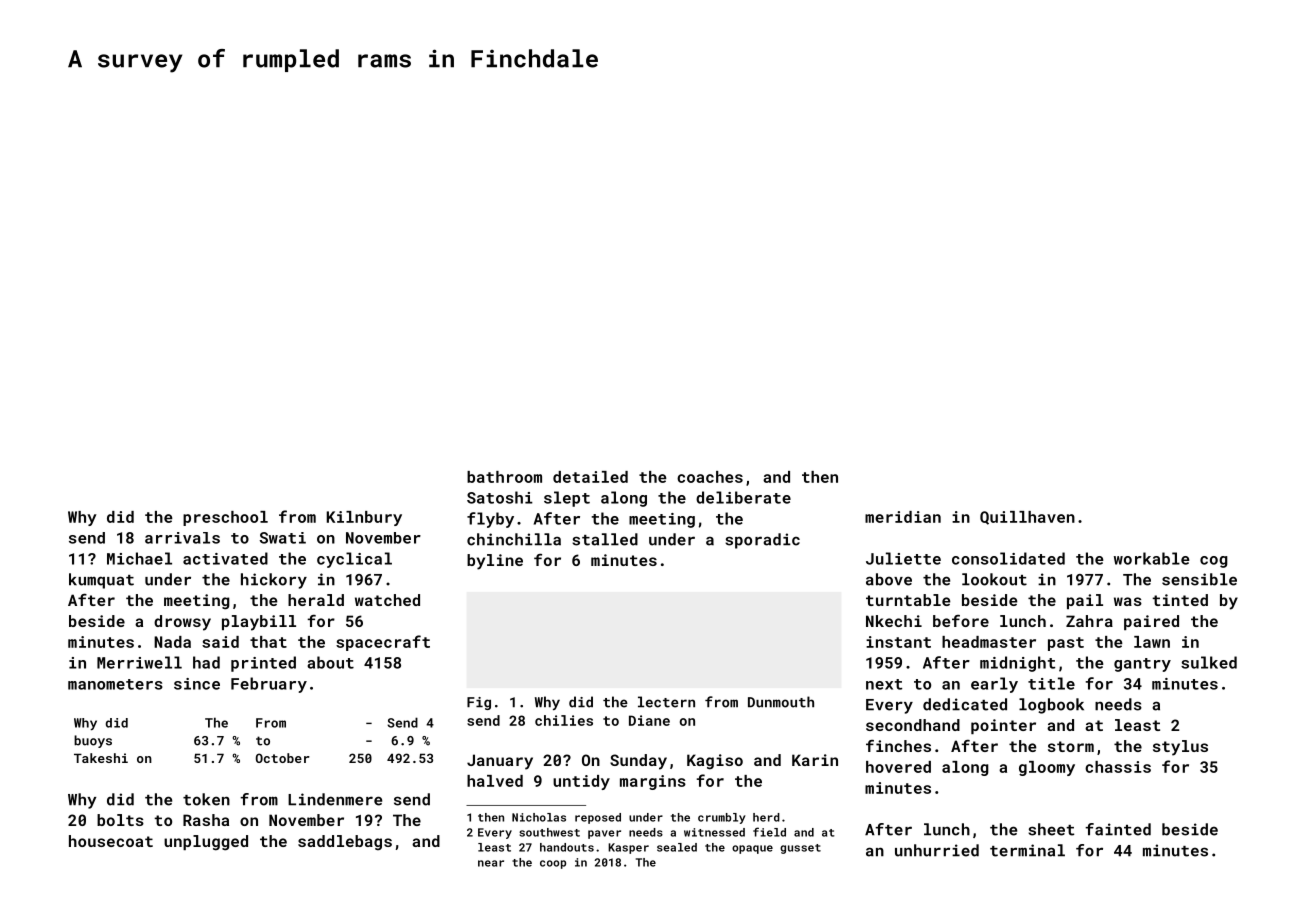 This screenshot has height=924, width=1308. Describe the element at coordinates (605, 539) in the screenshot. I see `stalled` at that location.
